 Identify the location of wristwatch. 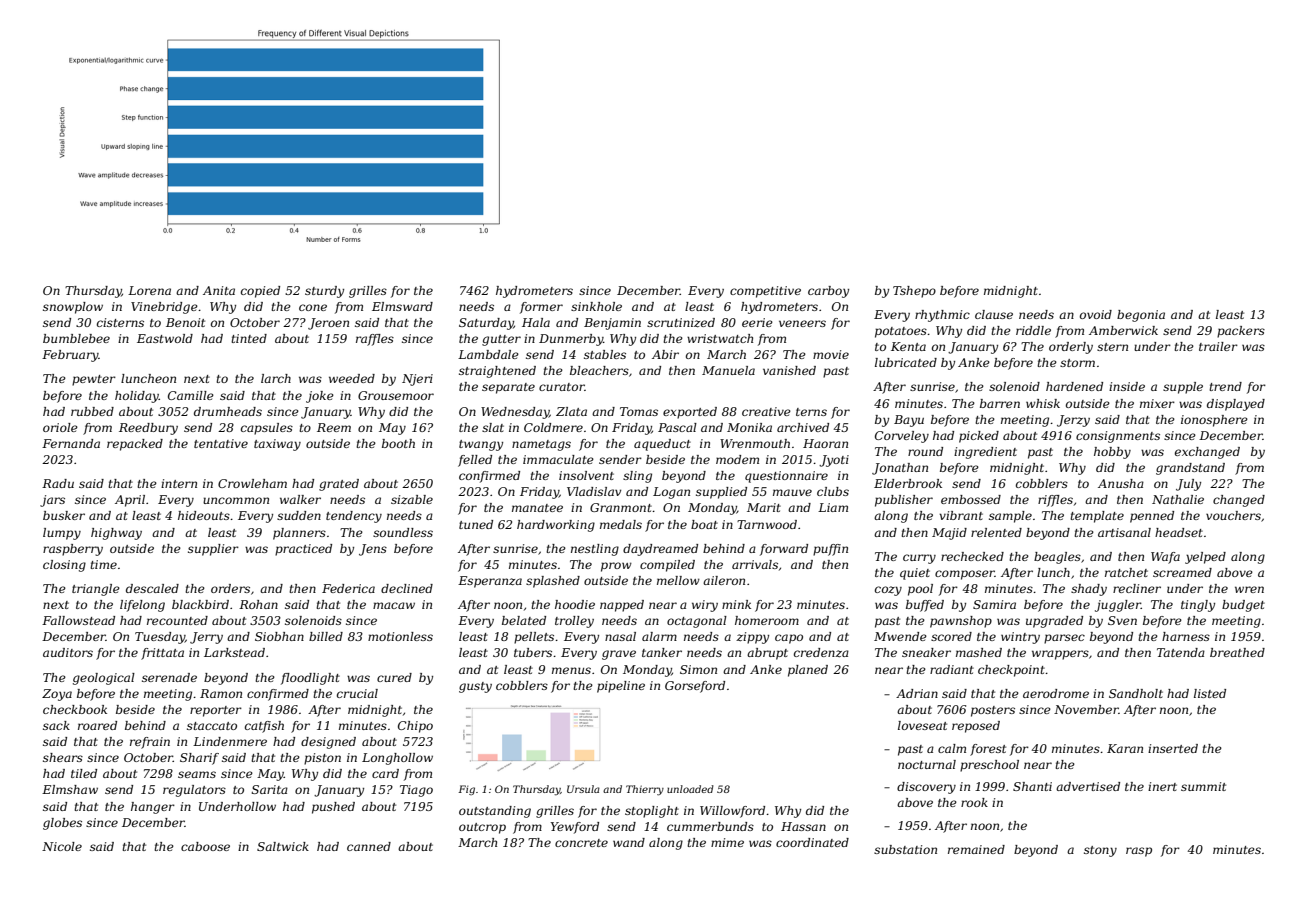
(720, 338).
